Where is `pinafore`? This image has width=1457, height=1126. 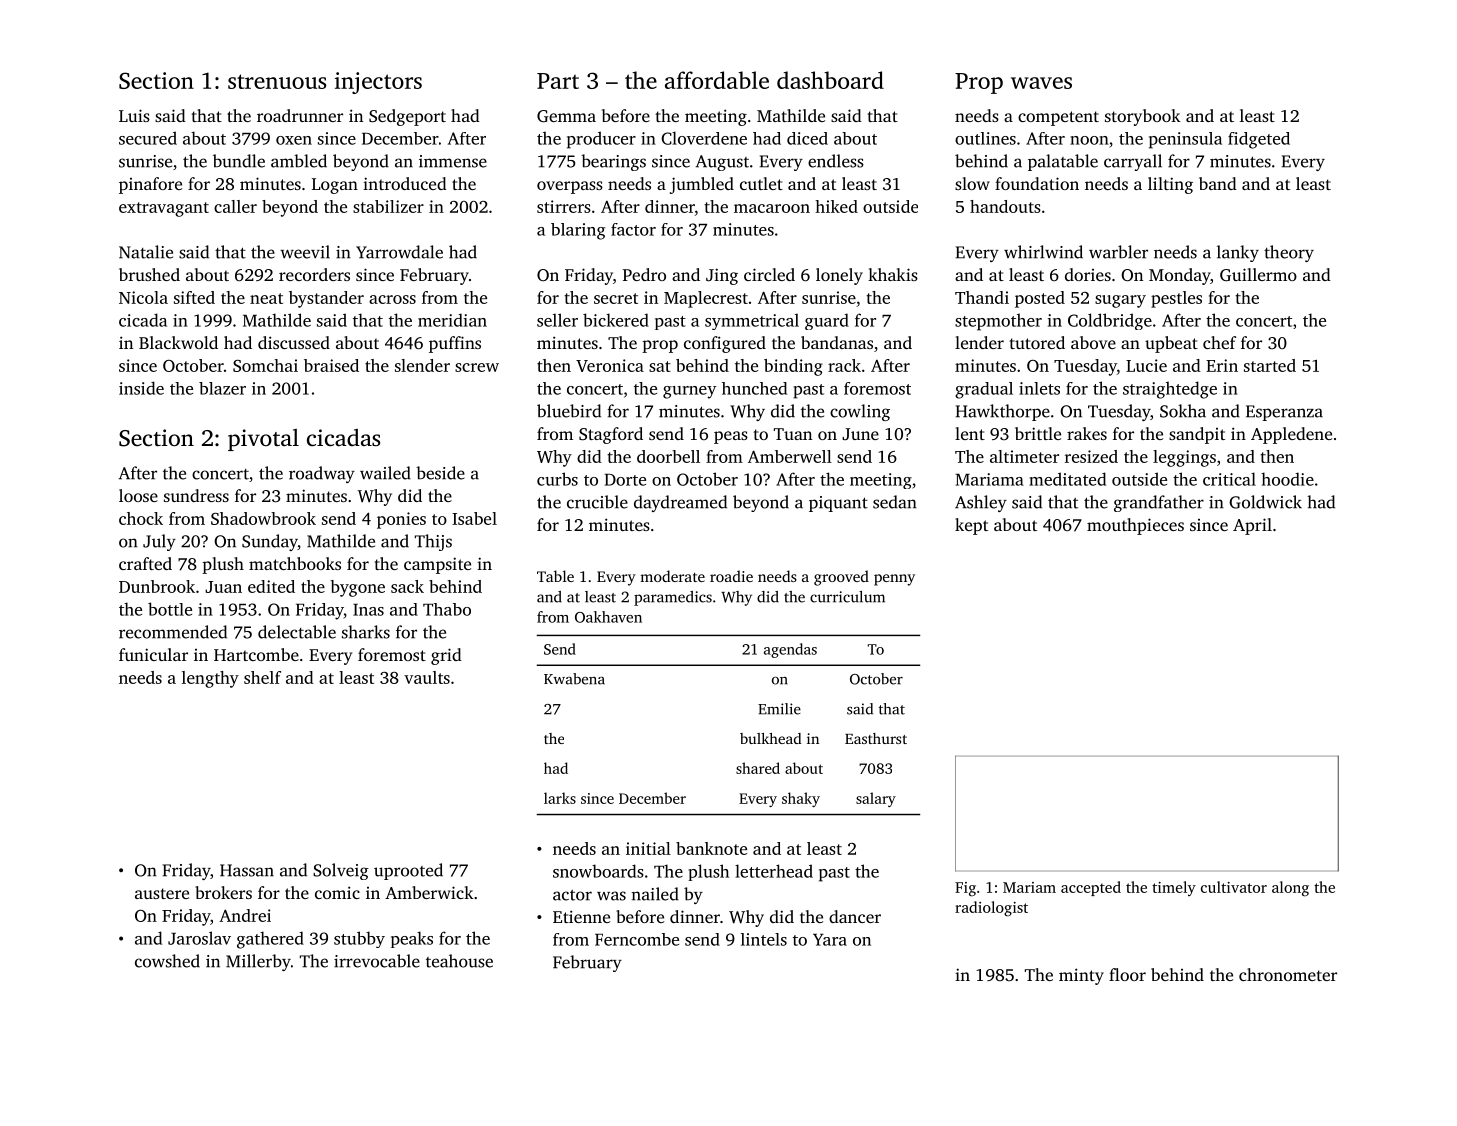 pinafore is located at coordinates (150, 185).
